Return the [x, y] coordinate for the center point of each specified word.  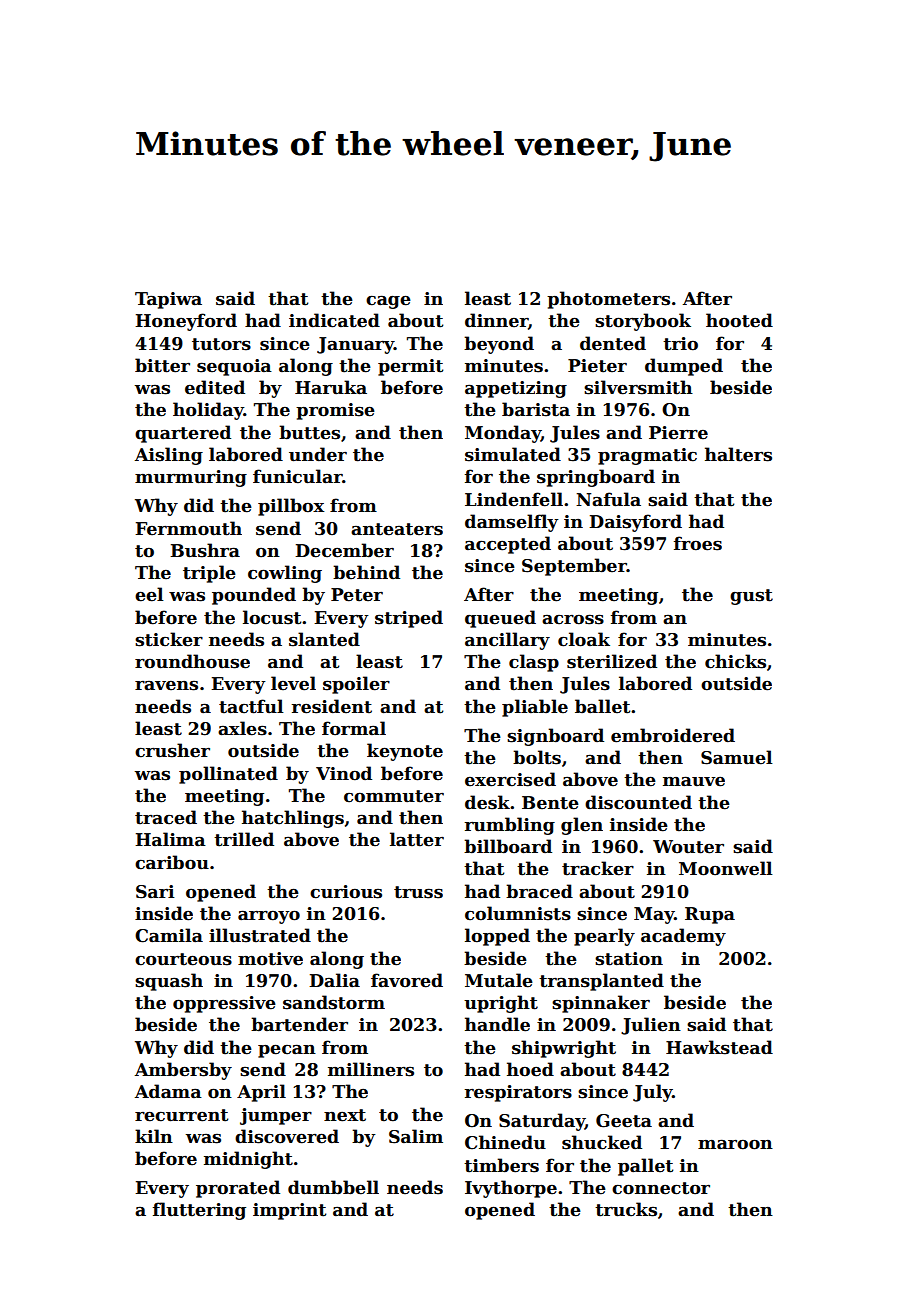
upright [501, 1004]
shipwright [564, 1049]
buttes [309, 432]
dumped [684, 367]
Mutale [499, 980]
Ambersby [183, 1071]
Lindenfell [514, 499]
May [654, 915]
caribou [172, 862]
